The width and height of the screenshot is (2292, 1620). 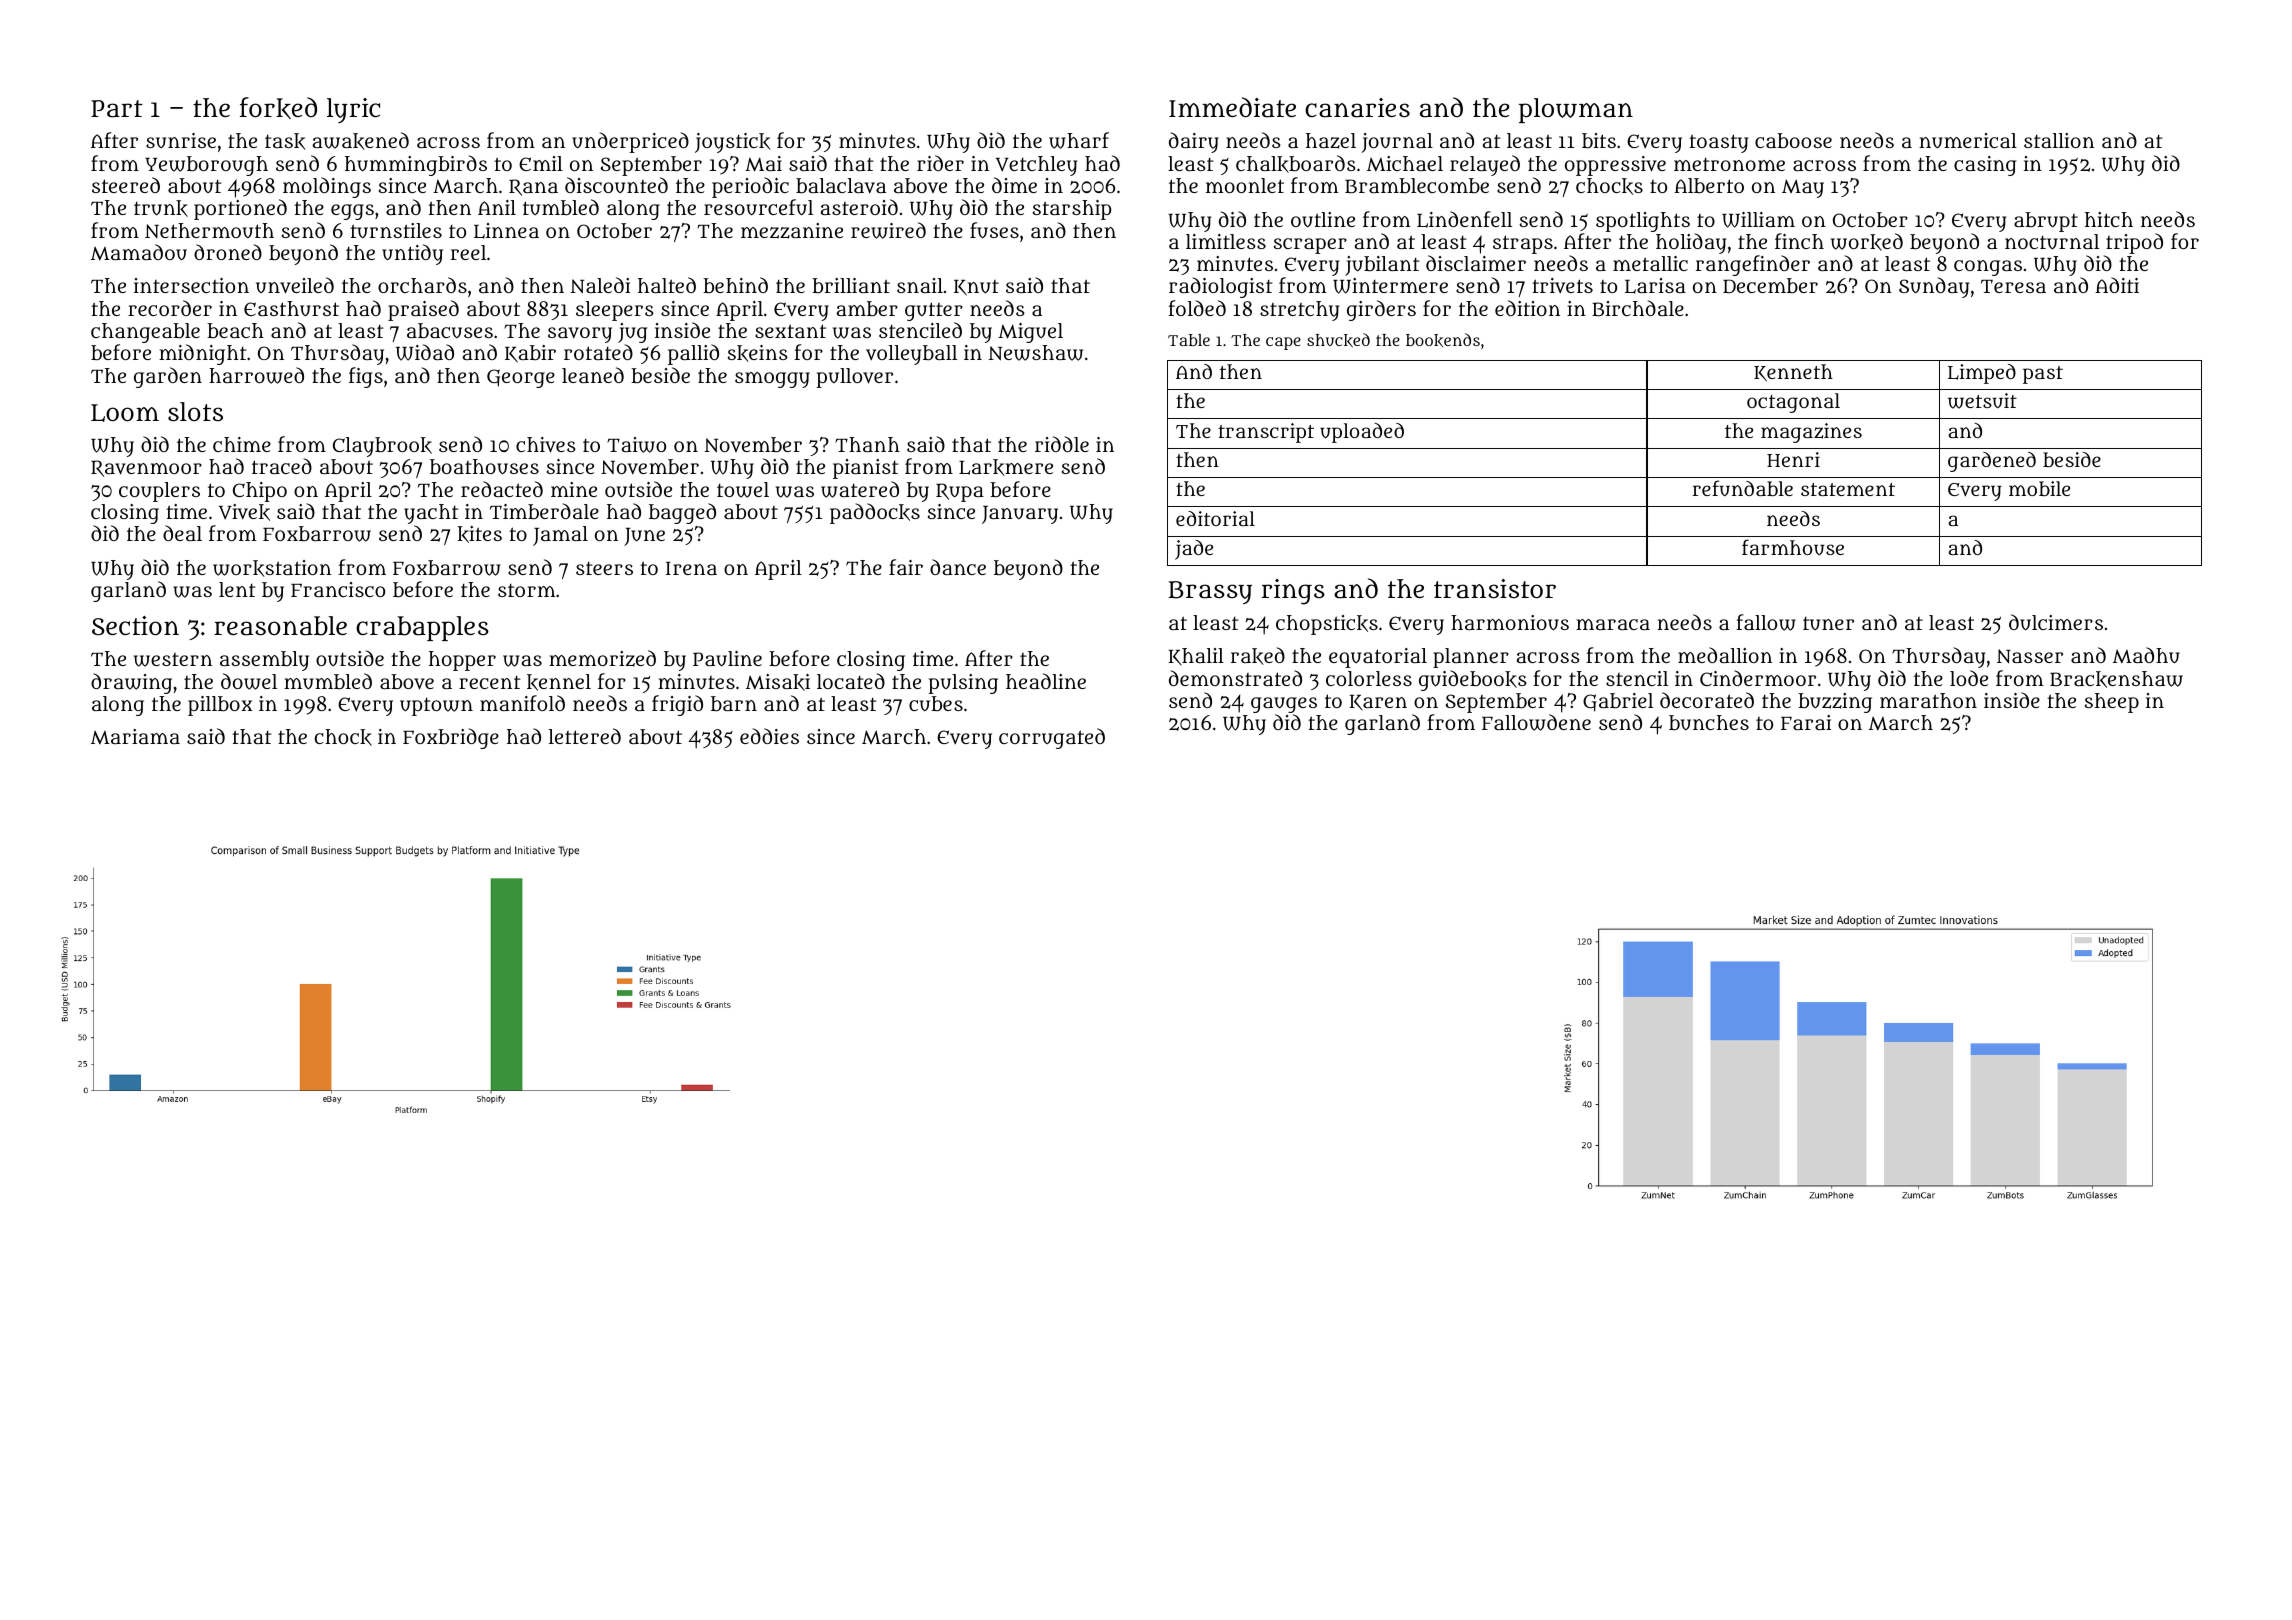 What do you see at coordinates (1793, 140) in the screenshot?
I see `caboose` at bounding box center [1793, 140].
